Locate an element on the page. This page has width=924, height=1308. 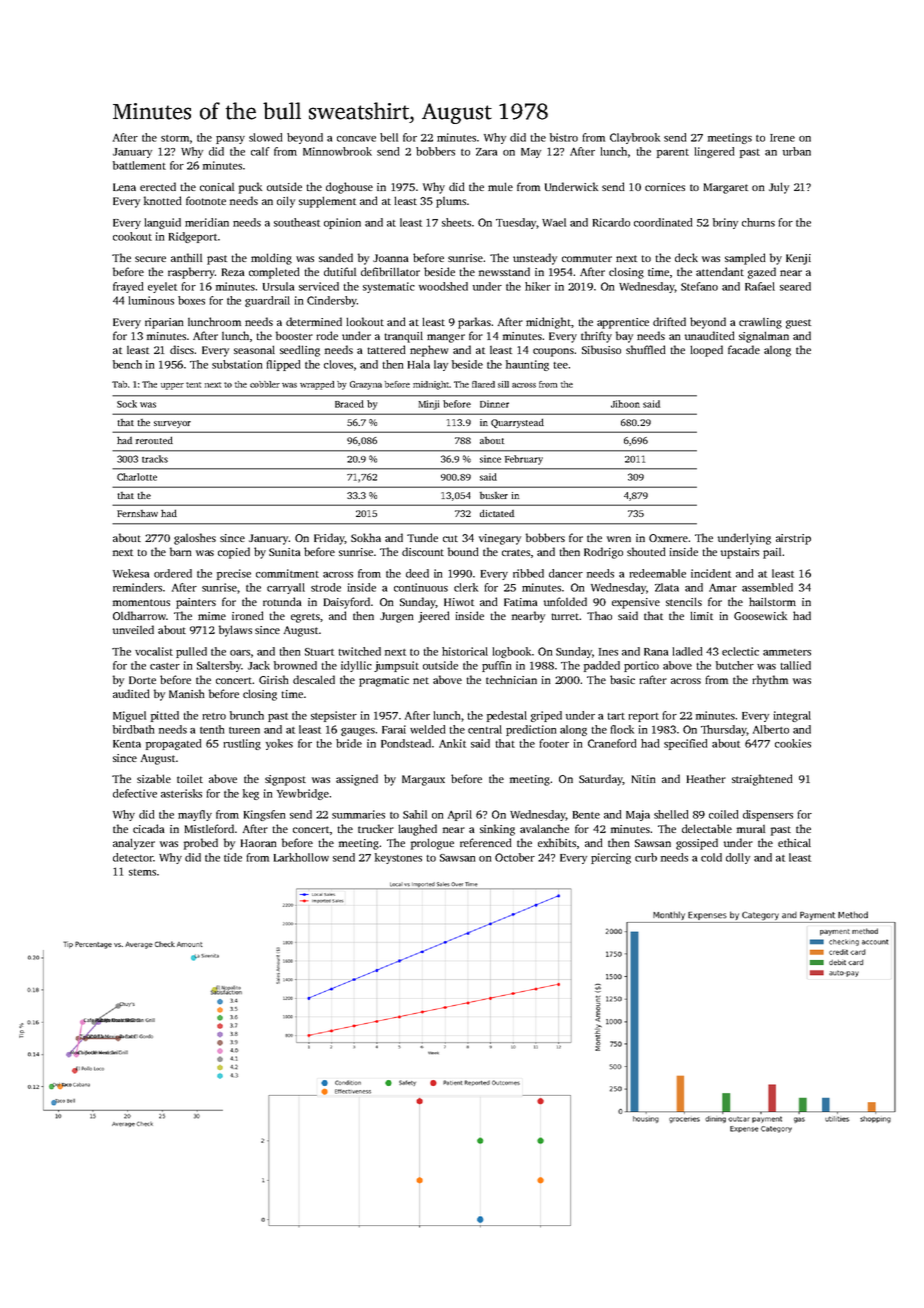
puck is located at coordinates (250, 188).
